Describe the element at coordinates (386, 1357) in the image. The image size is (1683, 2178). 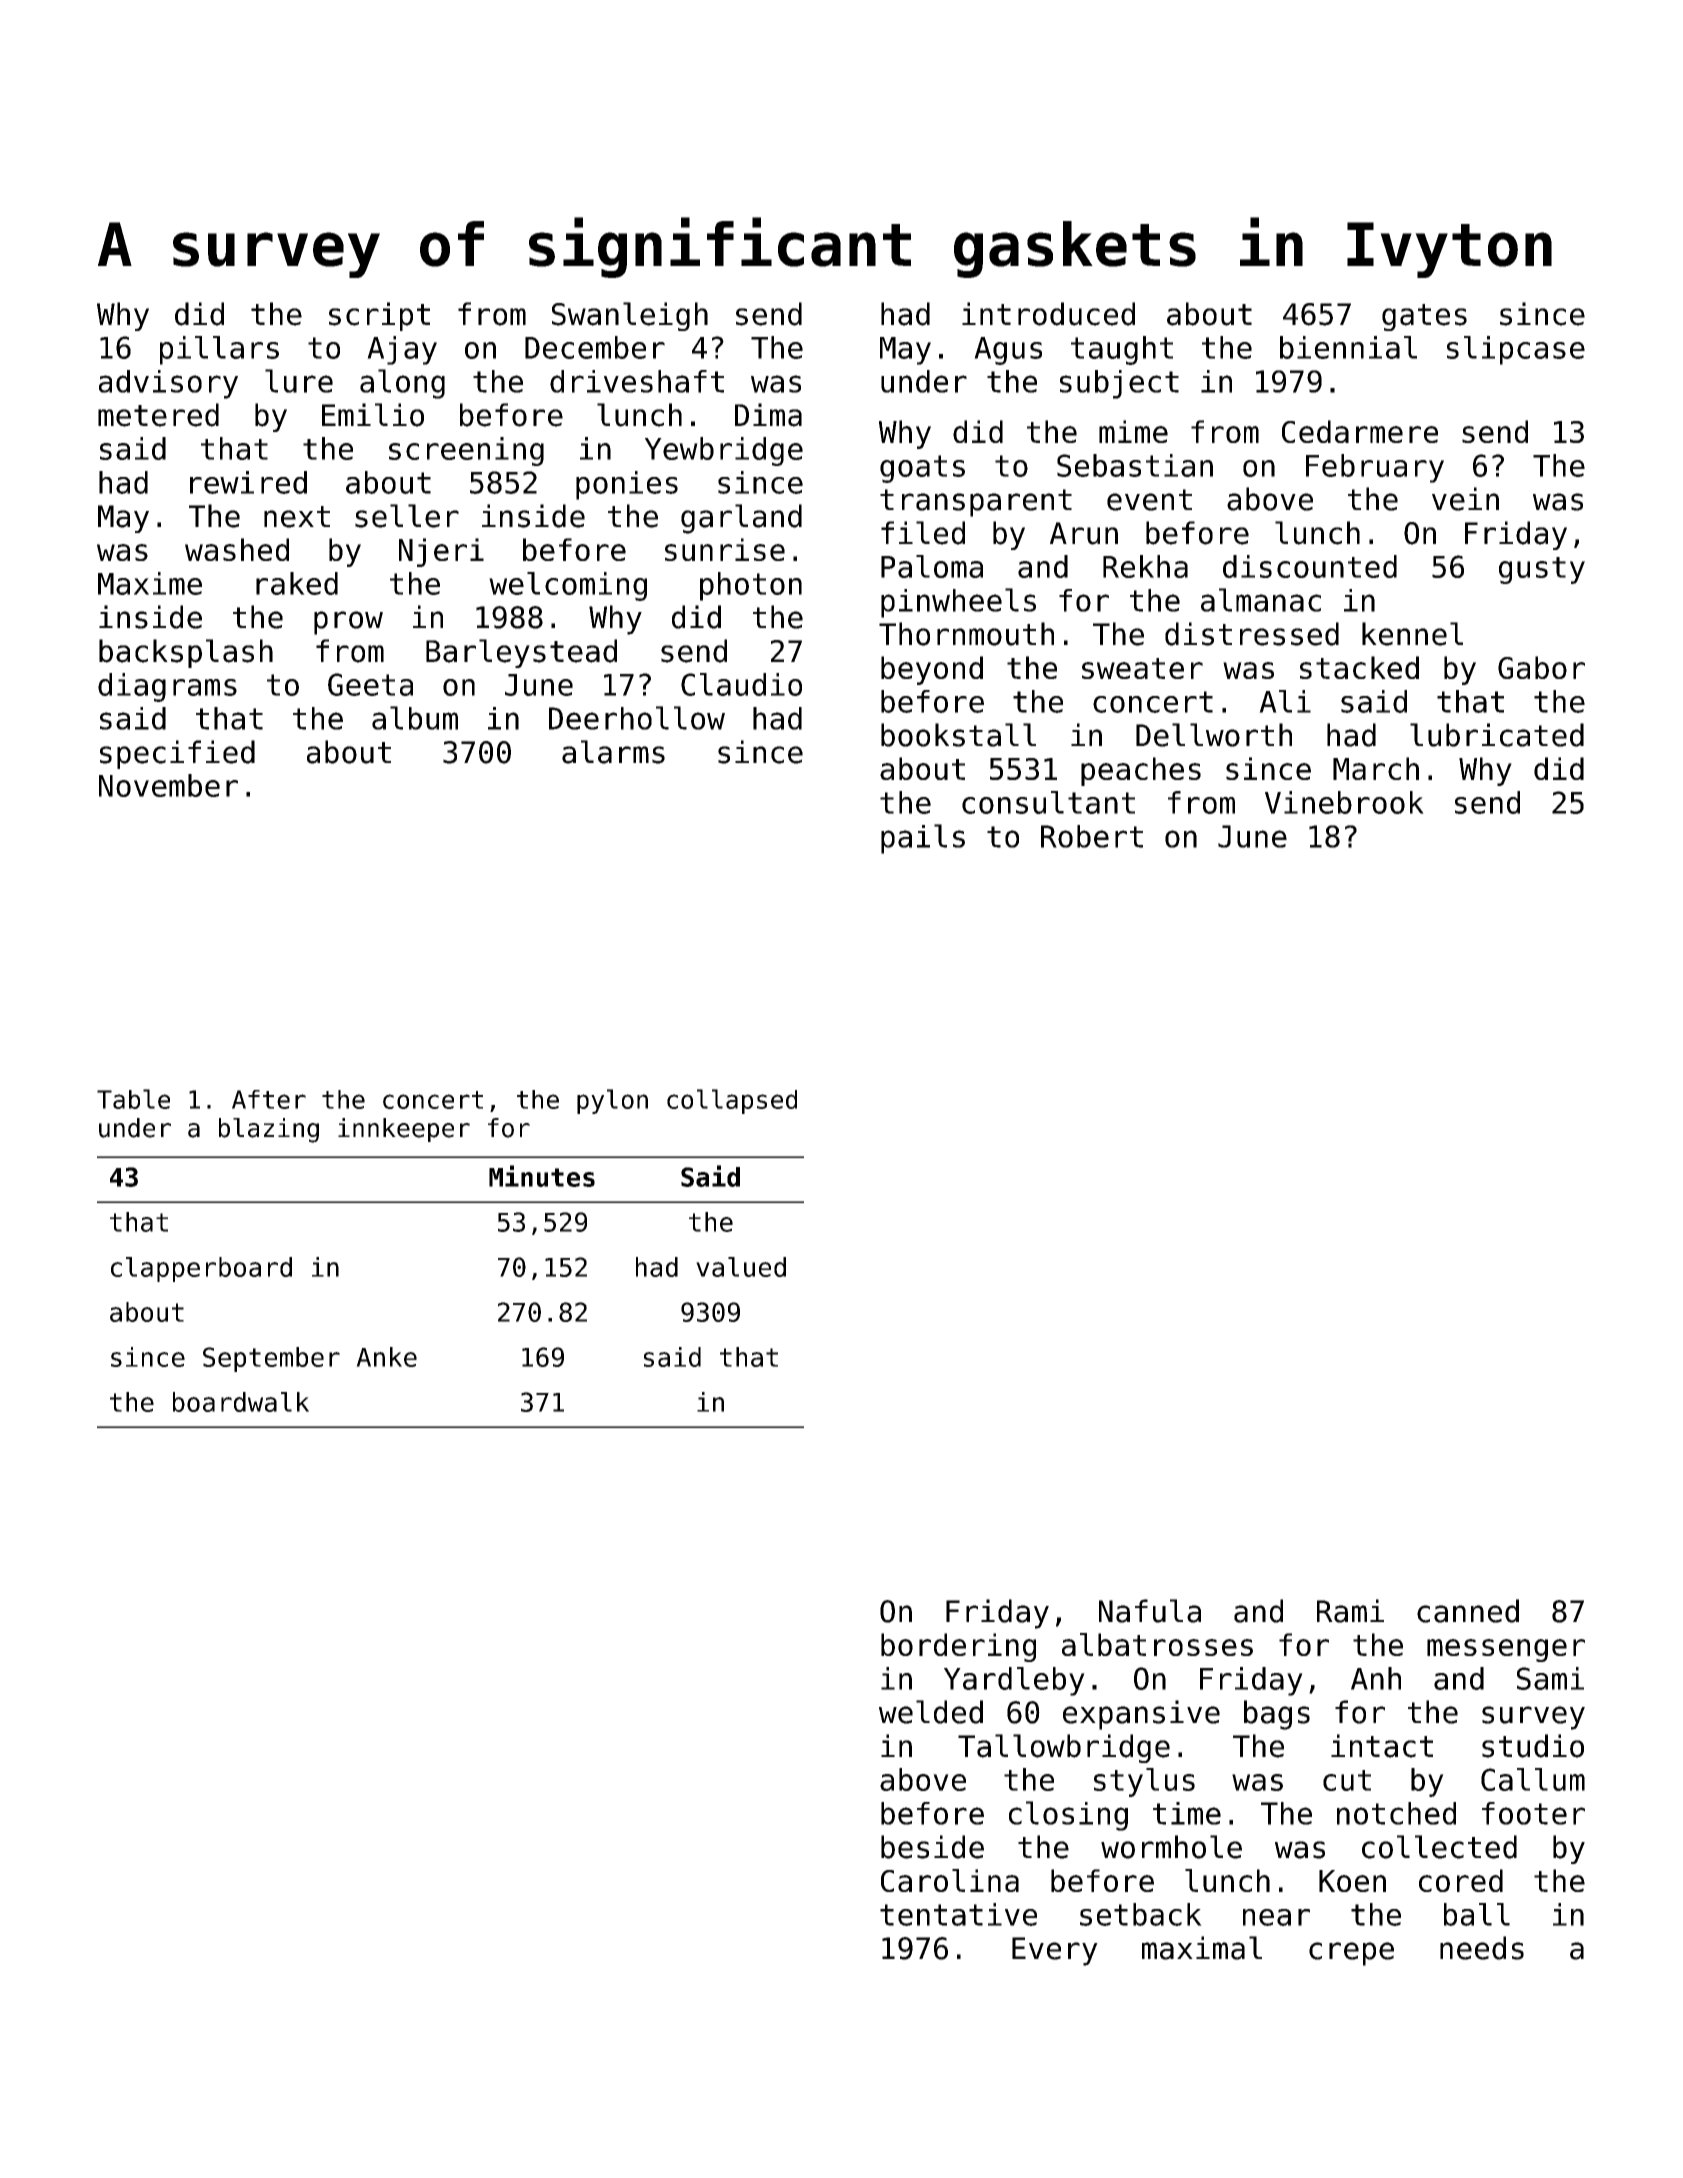
I see `Anke` at that location.
